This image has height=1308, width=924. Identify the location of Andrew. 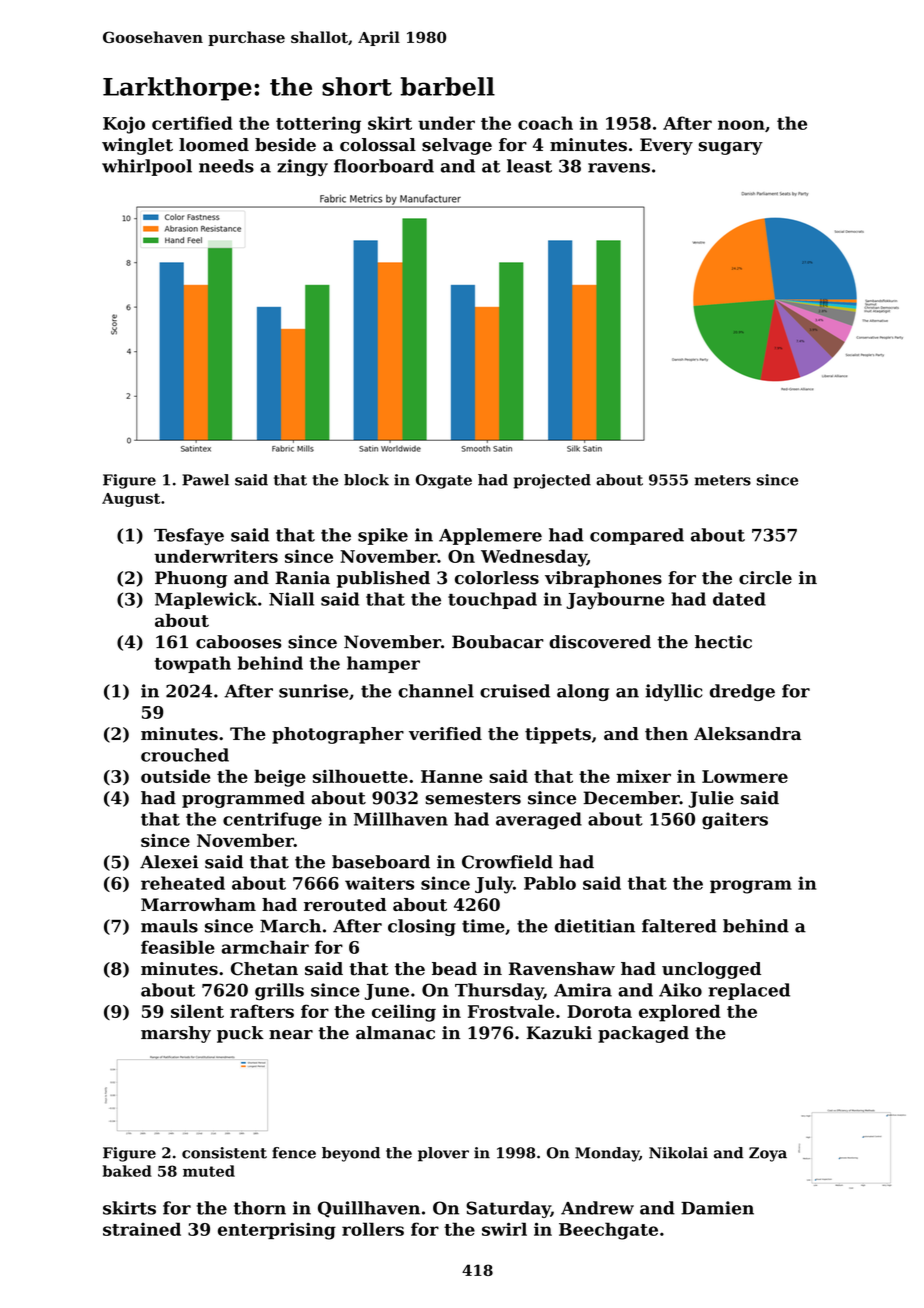
(597, 1208).
